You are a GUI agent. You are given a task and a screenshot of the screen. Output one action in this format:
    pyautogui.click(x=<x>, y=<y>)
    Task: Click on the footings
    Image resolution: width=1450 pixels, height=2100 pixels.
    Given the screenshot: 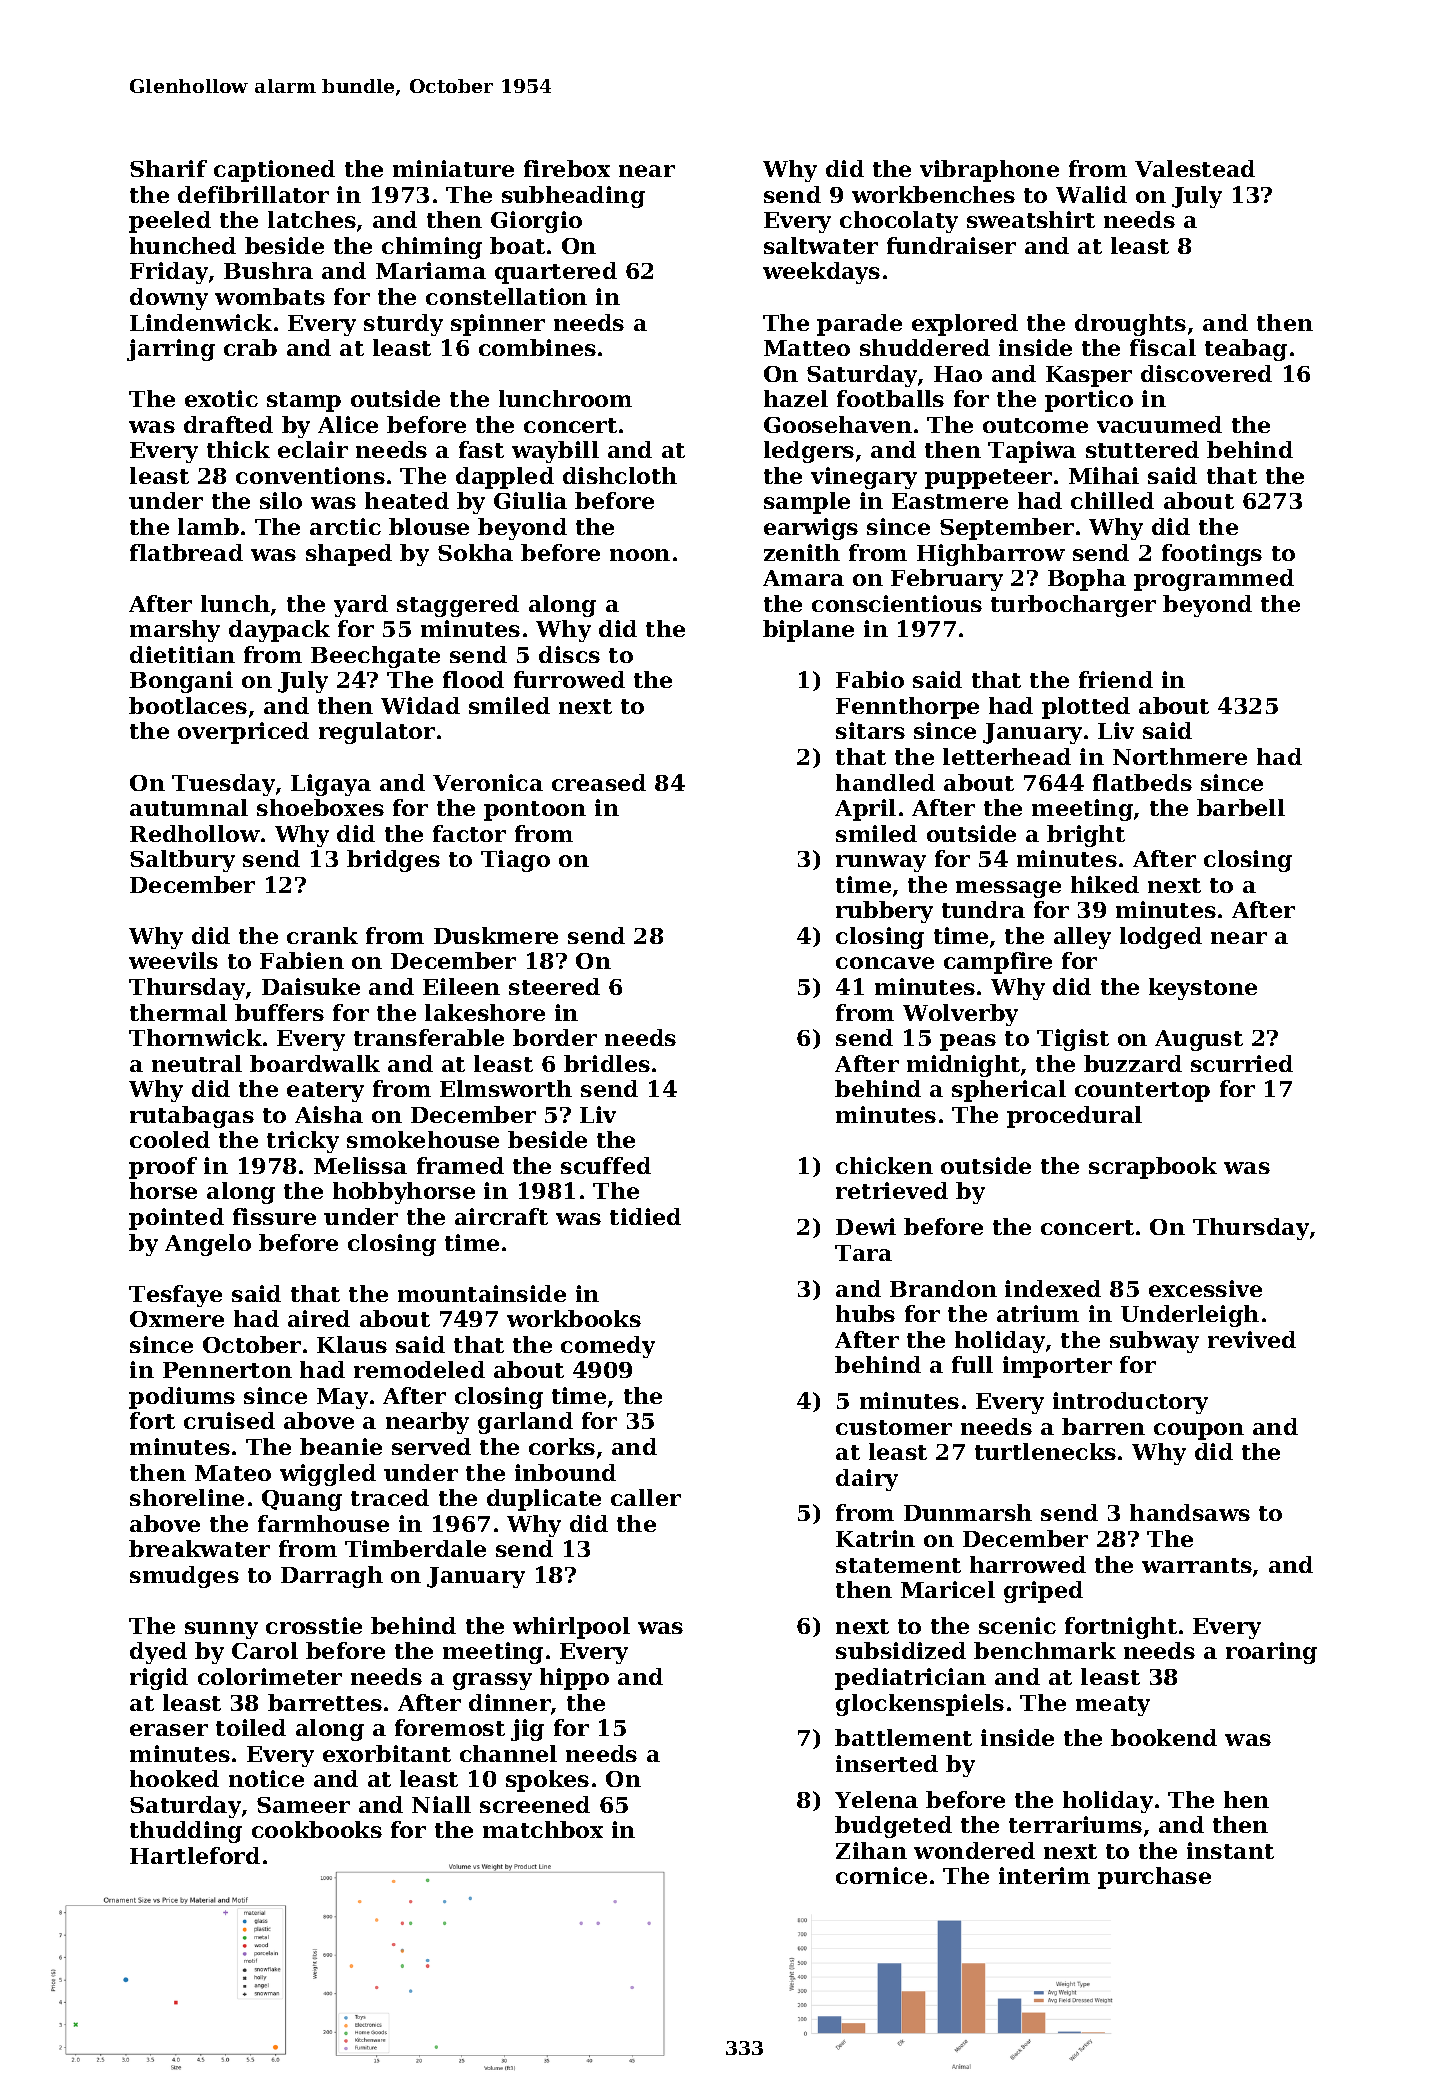 What is the action you would take?
    pyautogui.click(x=1212, y=555)
